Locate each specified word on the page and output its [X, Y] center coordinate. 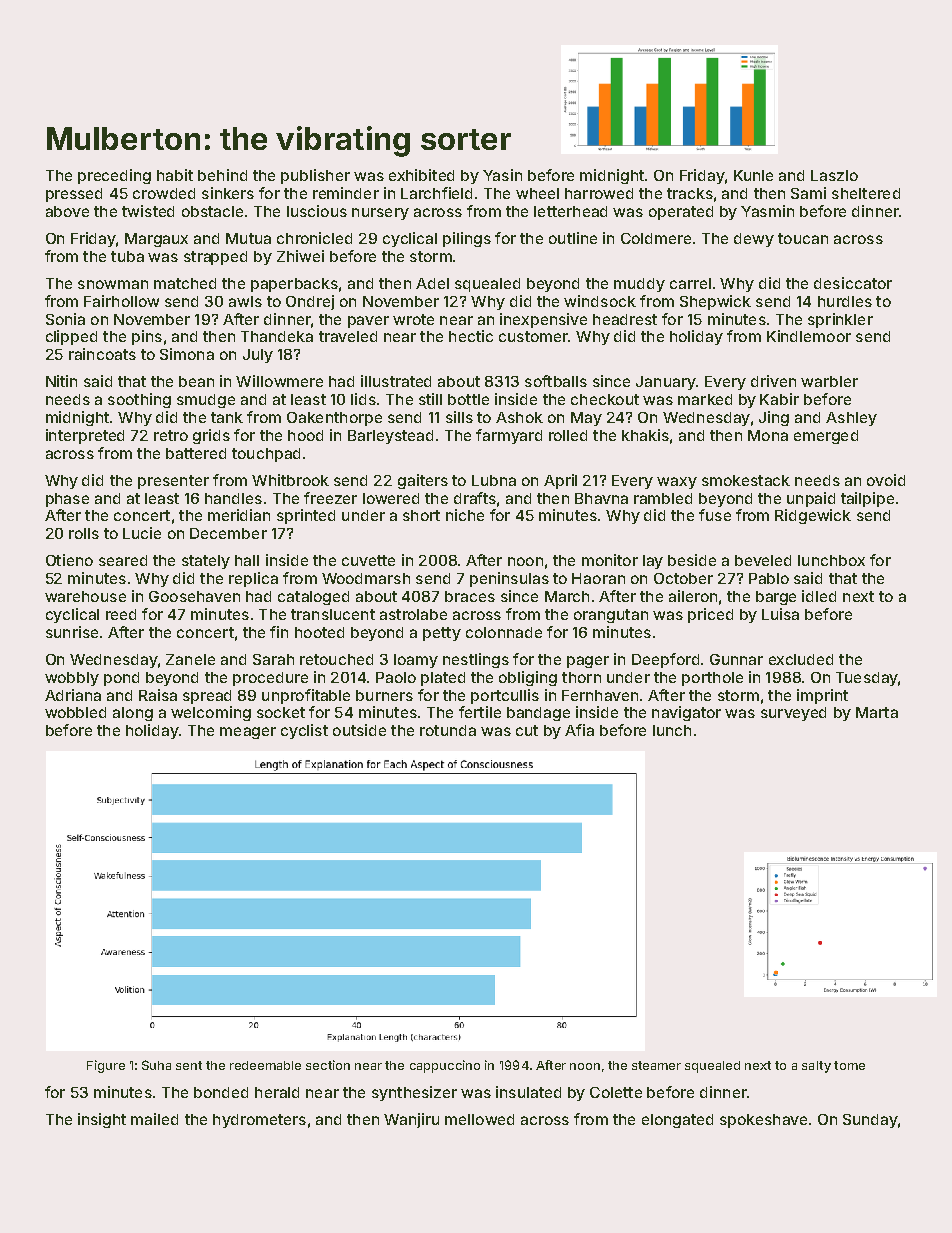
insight [102, 1120]
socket [281, 712]
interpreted [85, 436]
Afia [579, 730]
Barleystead [390, 437]
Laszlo [834, 175]
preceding [114, 176]
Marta [877, 712]
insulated [528, 1092]
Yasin [502, 175]
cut [527, 730]
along [133, 714]
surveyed [793, 714]
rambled [663, 498]
